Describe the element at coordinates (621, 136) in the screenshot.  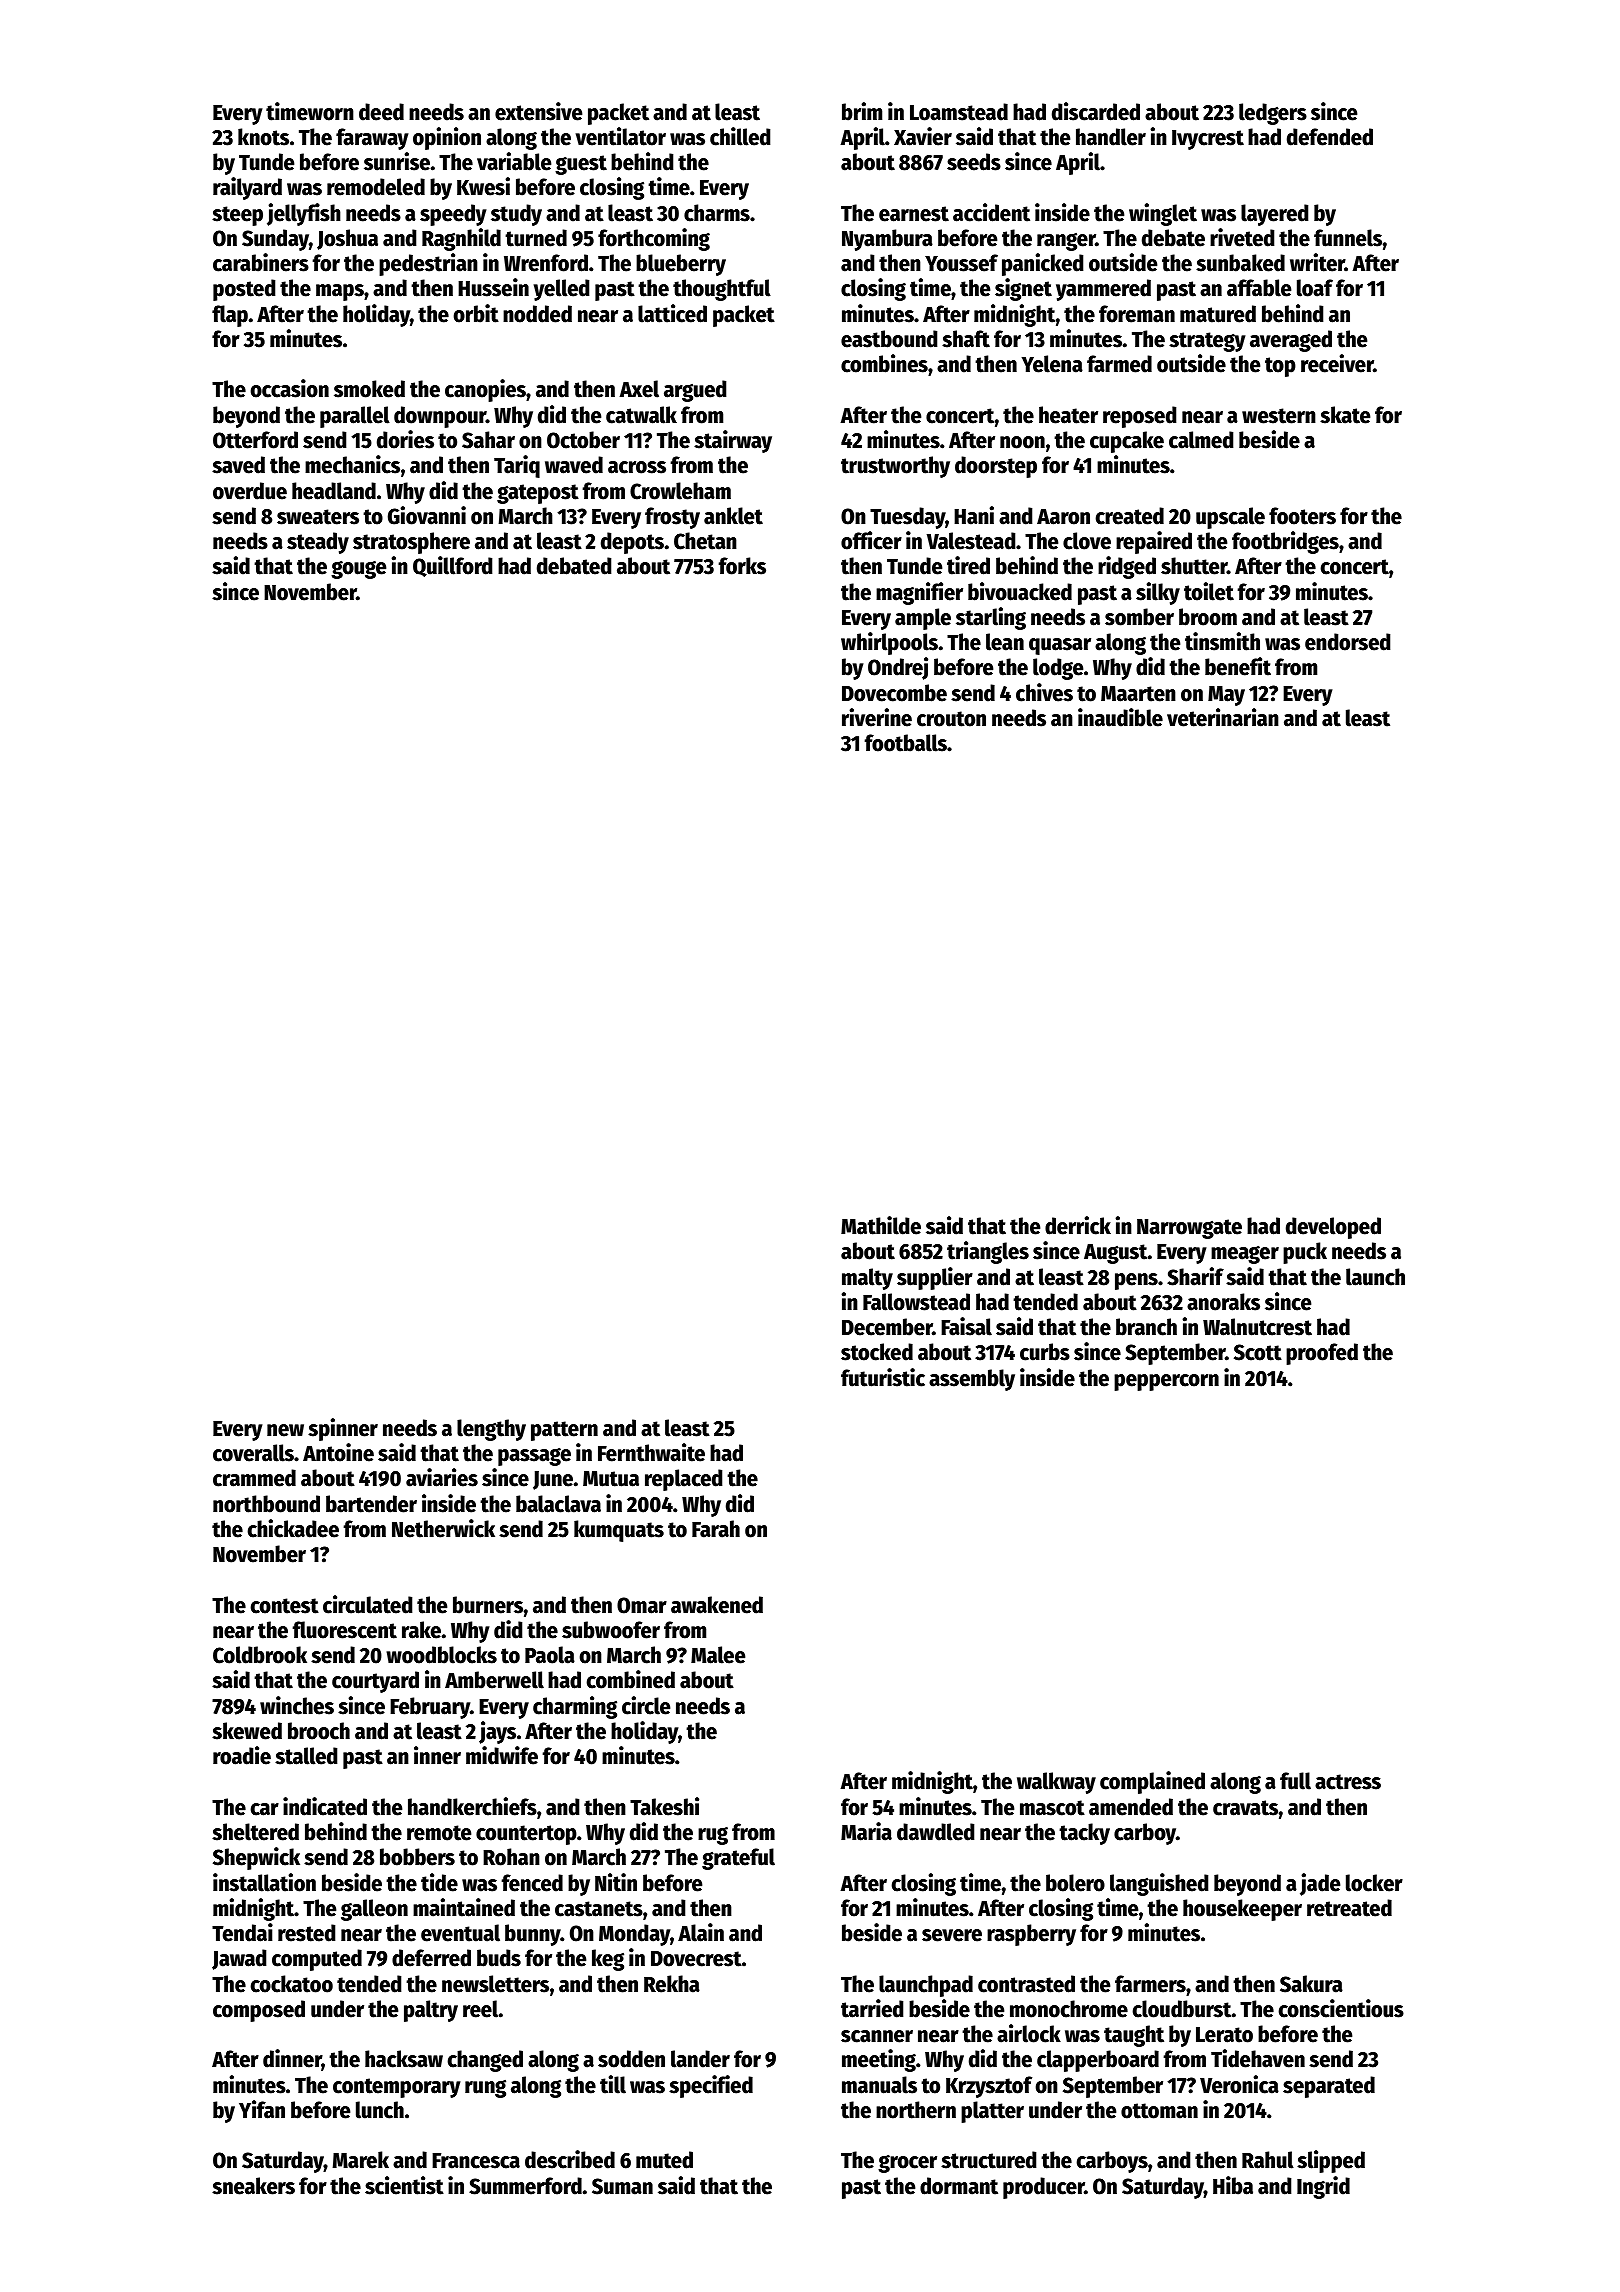
I see `ventilator` at that location.
